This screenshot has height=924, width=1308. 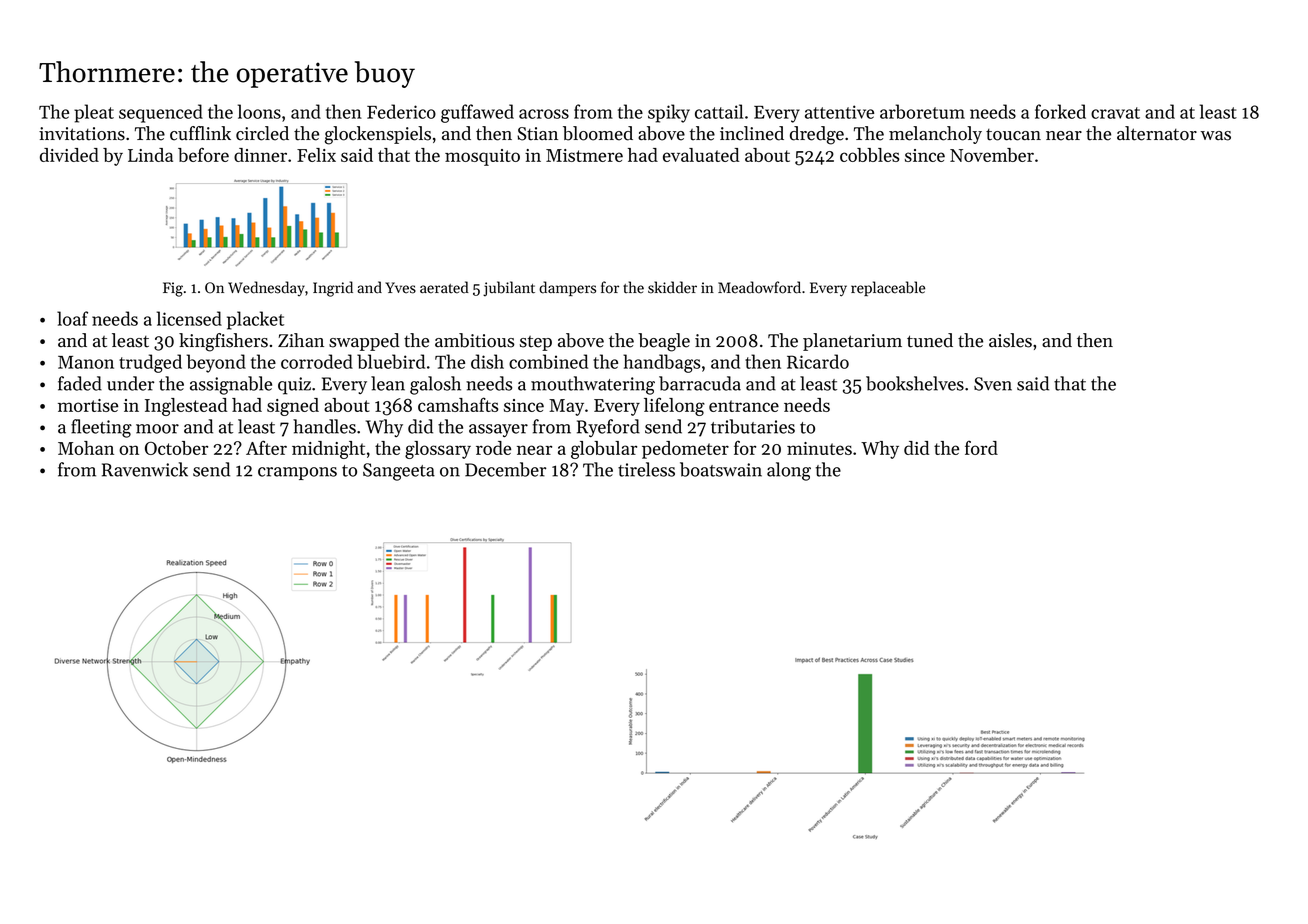 I want to click on Felix, so click(x=316, y=155).
